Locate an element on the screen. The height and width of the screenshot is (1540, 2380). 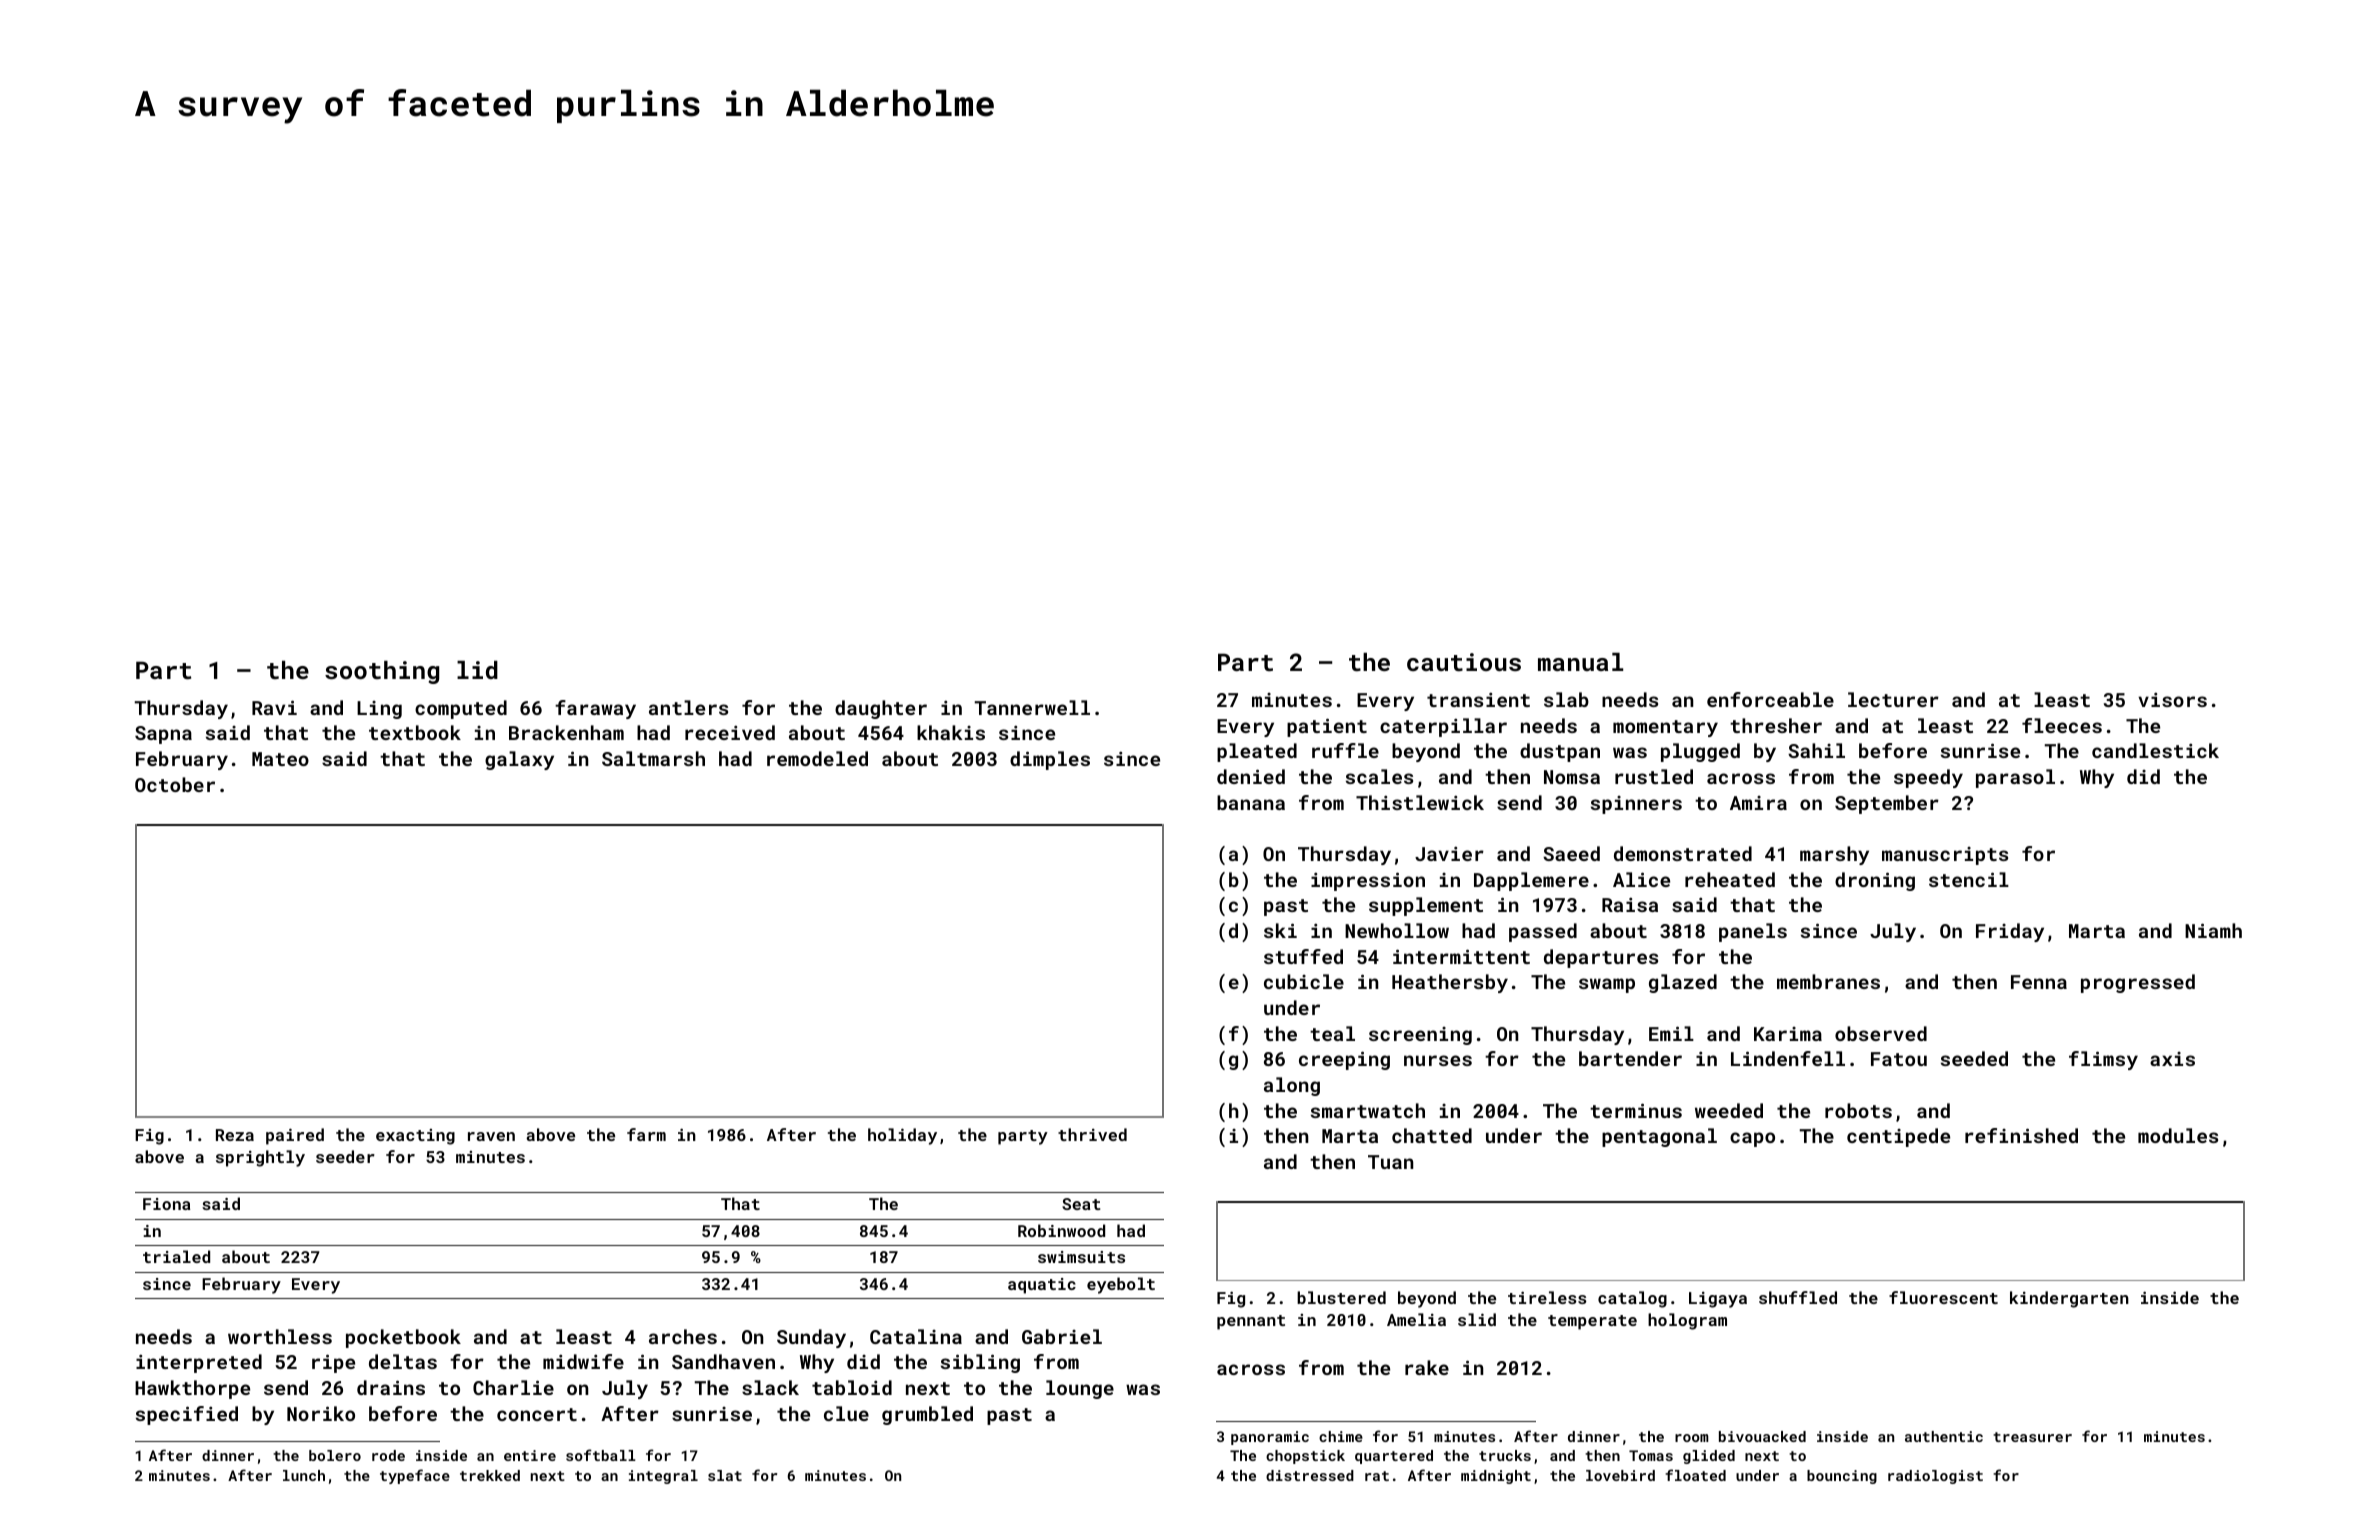
exacting is located at coordinates (415, 1137).
